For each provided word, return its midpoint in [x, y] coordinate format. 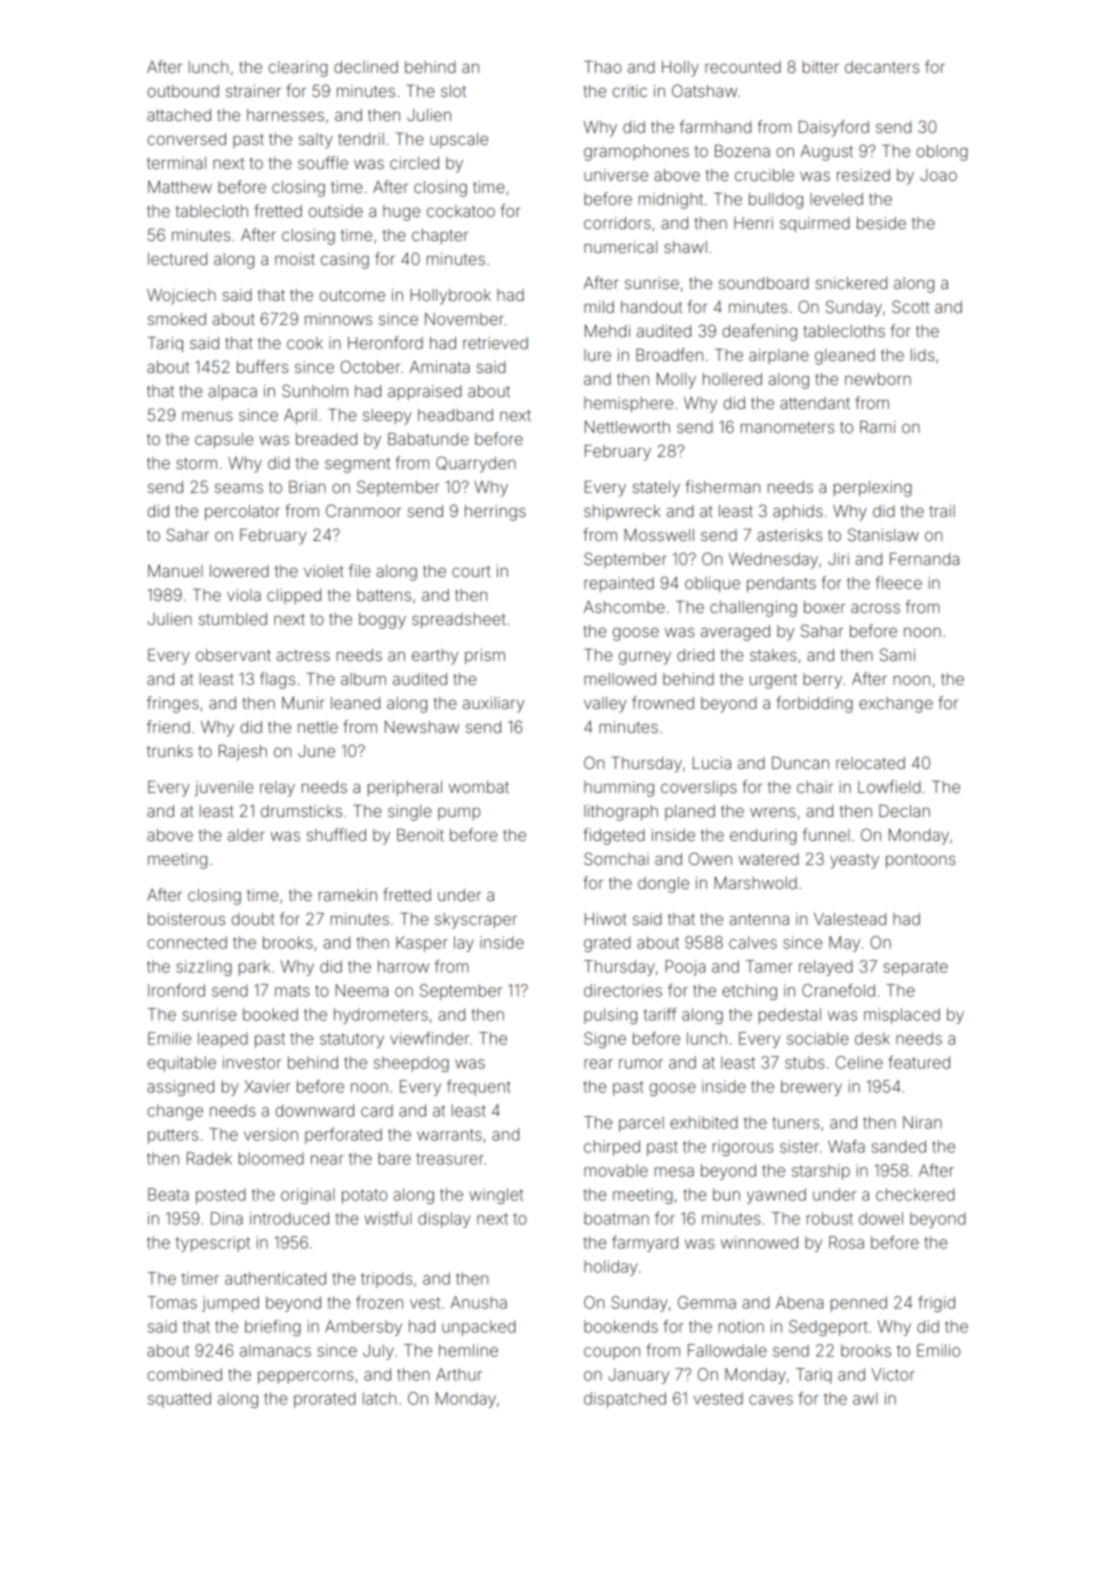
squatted [179, 1400]
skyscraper [476, 921]
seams [239, 488]
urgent [773, 681]
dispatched [625, 1400]
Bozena [742, 151]
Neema [361, 990]
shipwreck [622, 512]
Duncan [800, 763]
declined [366, 67]
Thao [603, 67]
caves [771, 1400]
